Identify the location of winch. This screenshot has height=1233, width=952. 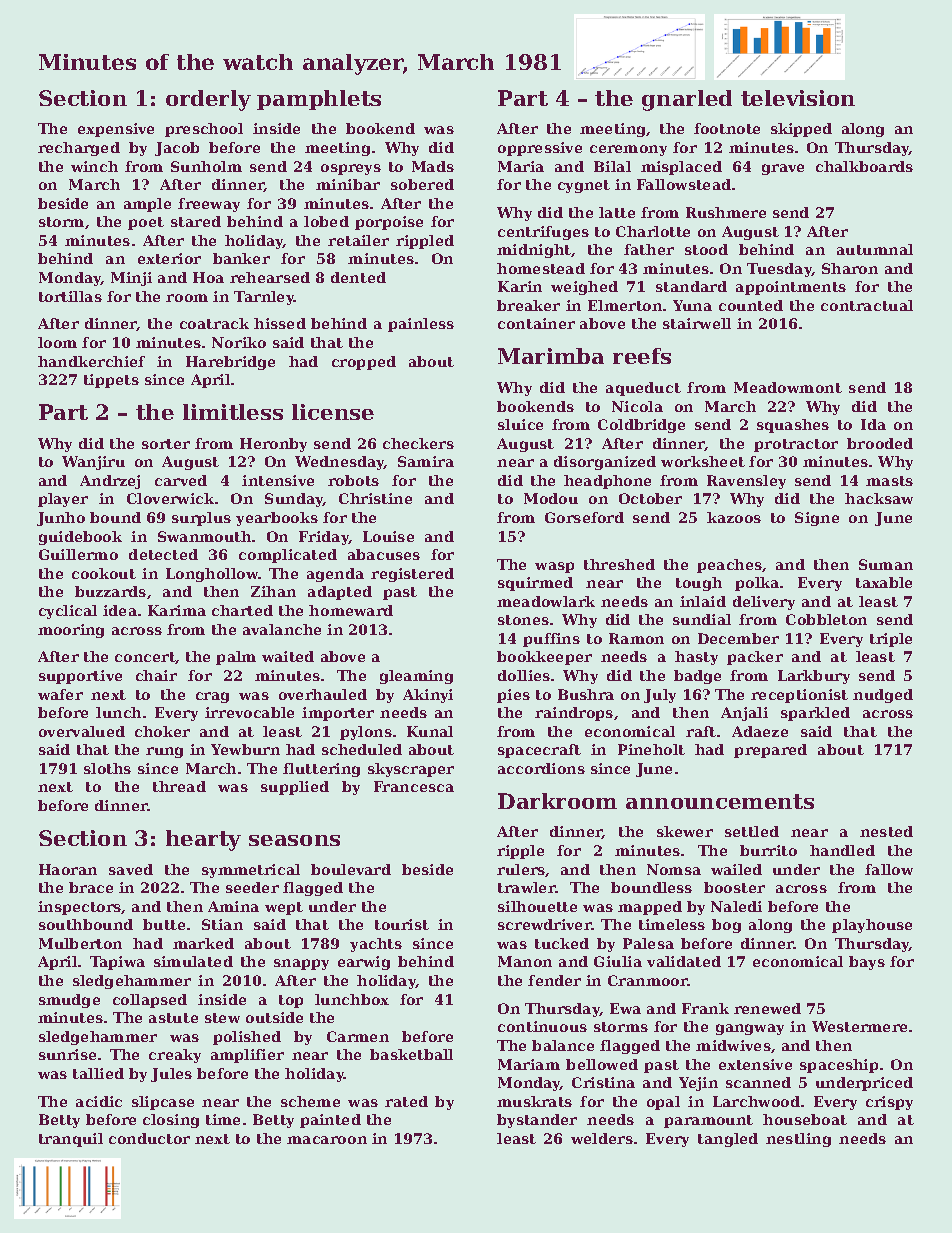
(94, 166).
